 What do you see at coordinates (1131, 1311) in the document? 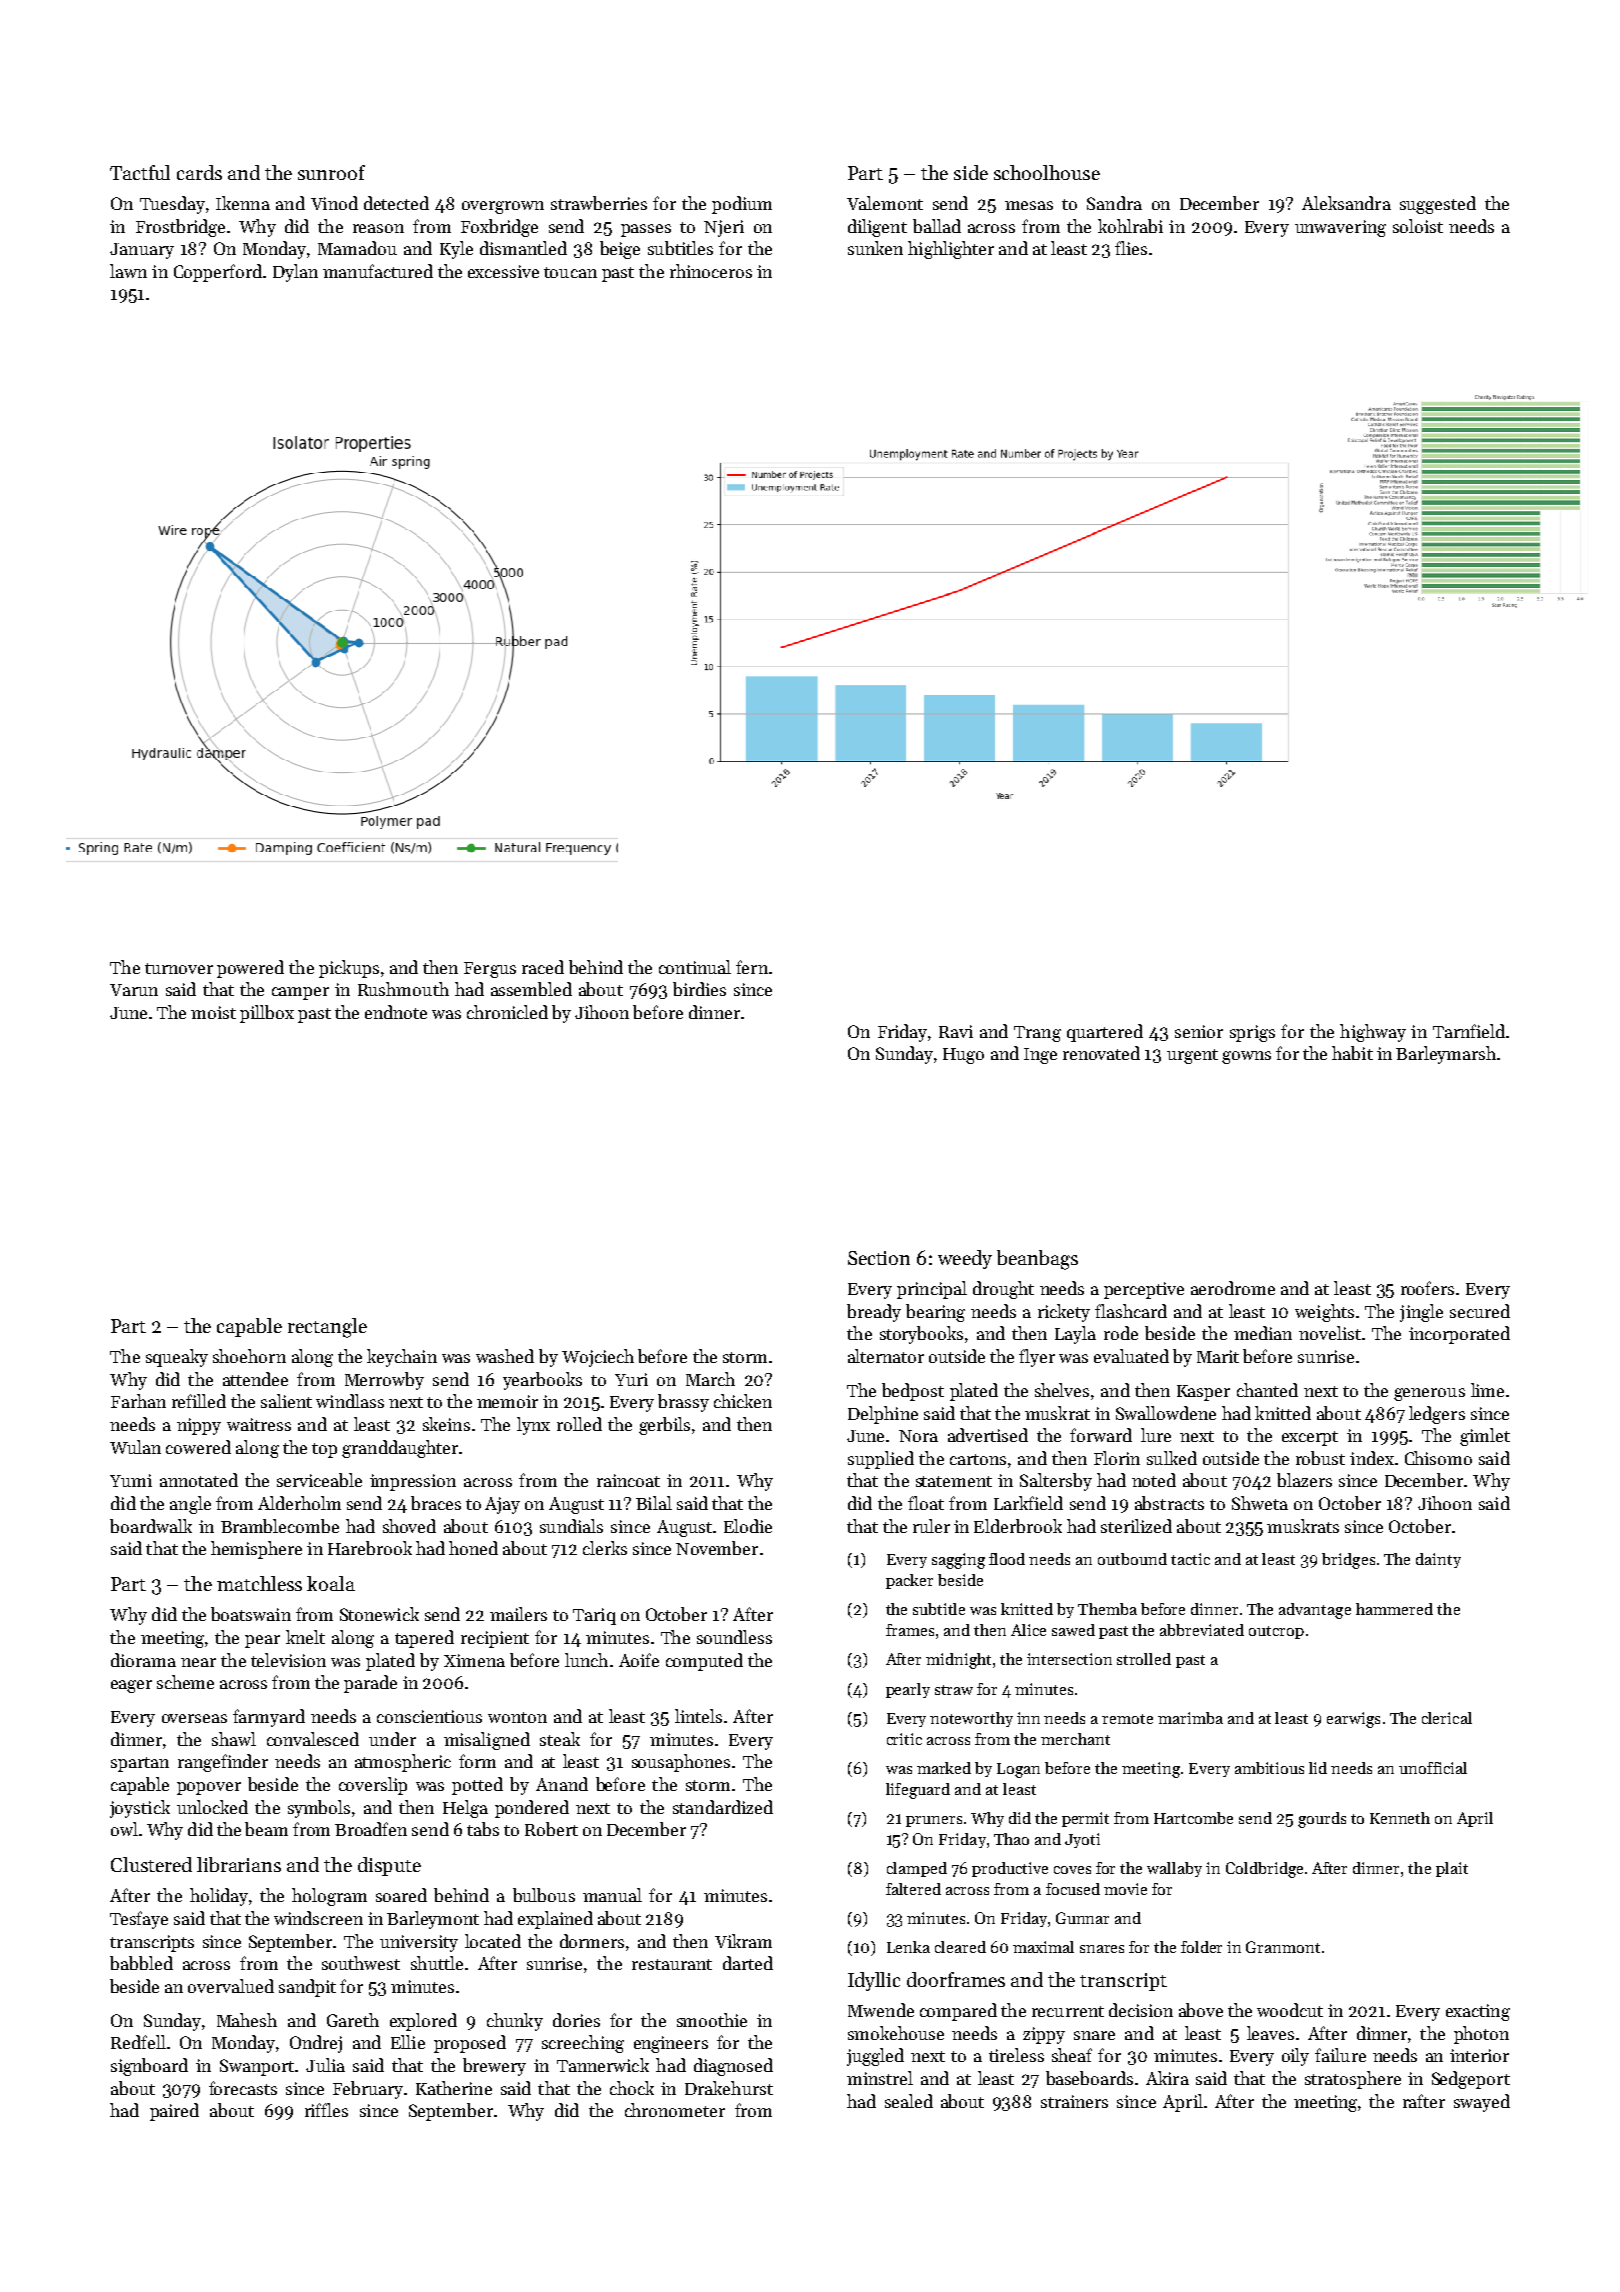
I see `flashcard` at bounding box center [1131, 1311].
